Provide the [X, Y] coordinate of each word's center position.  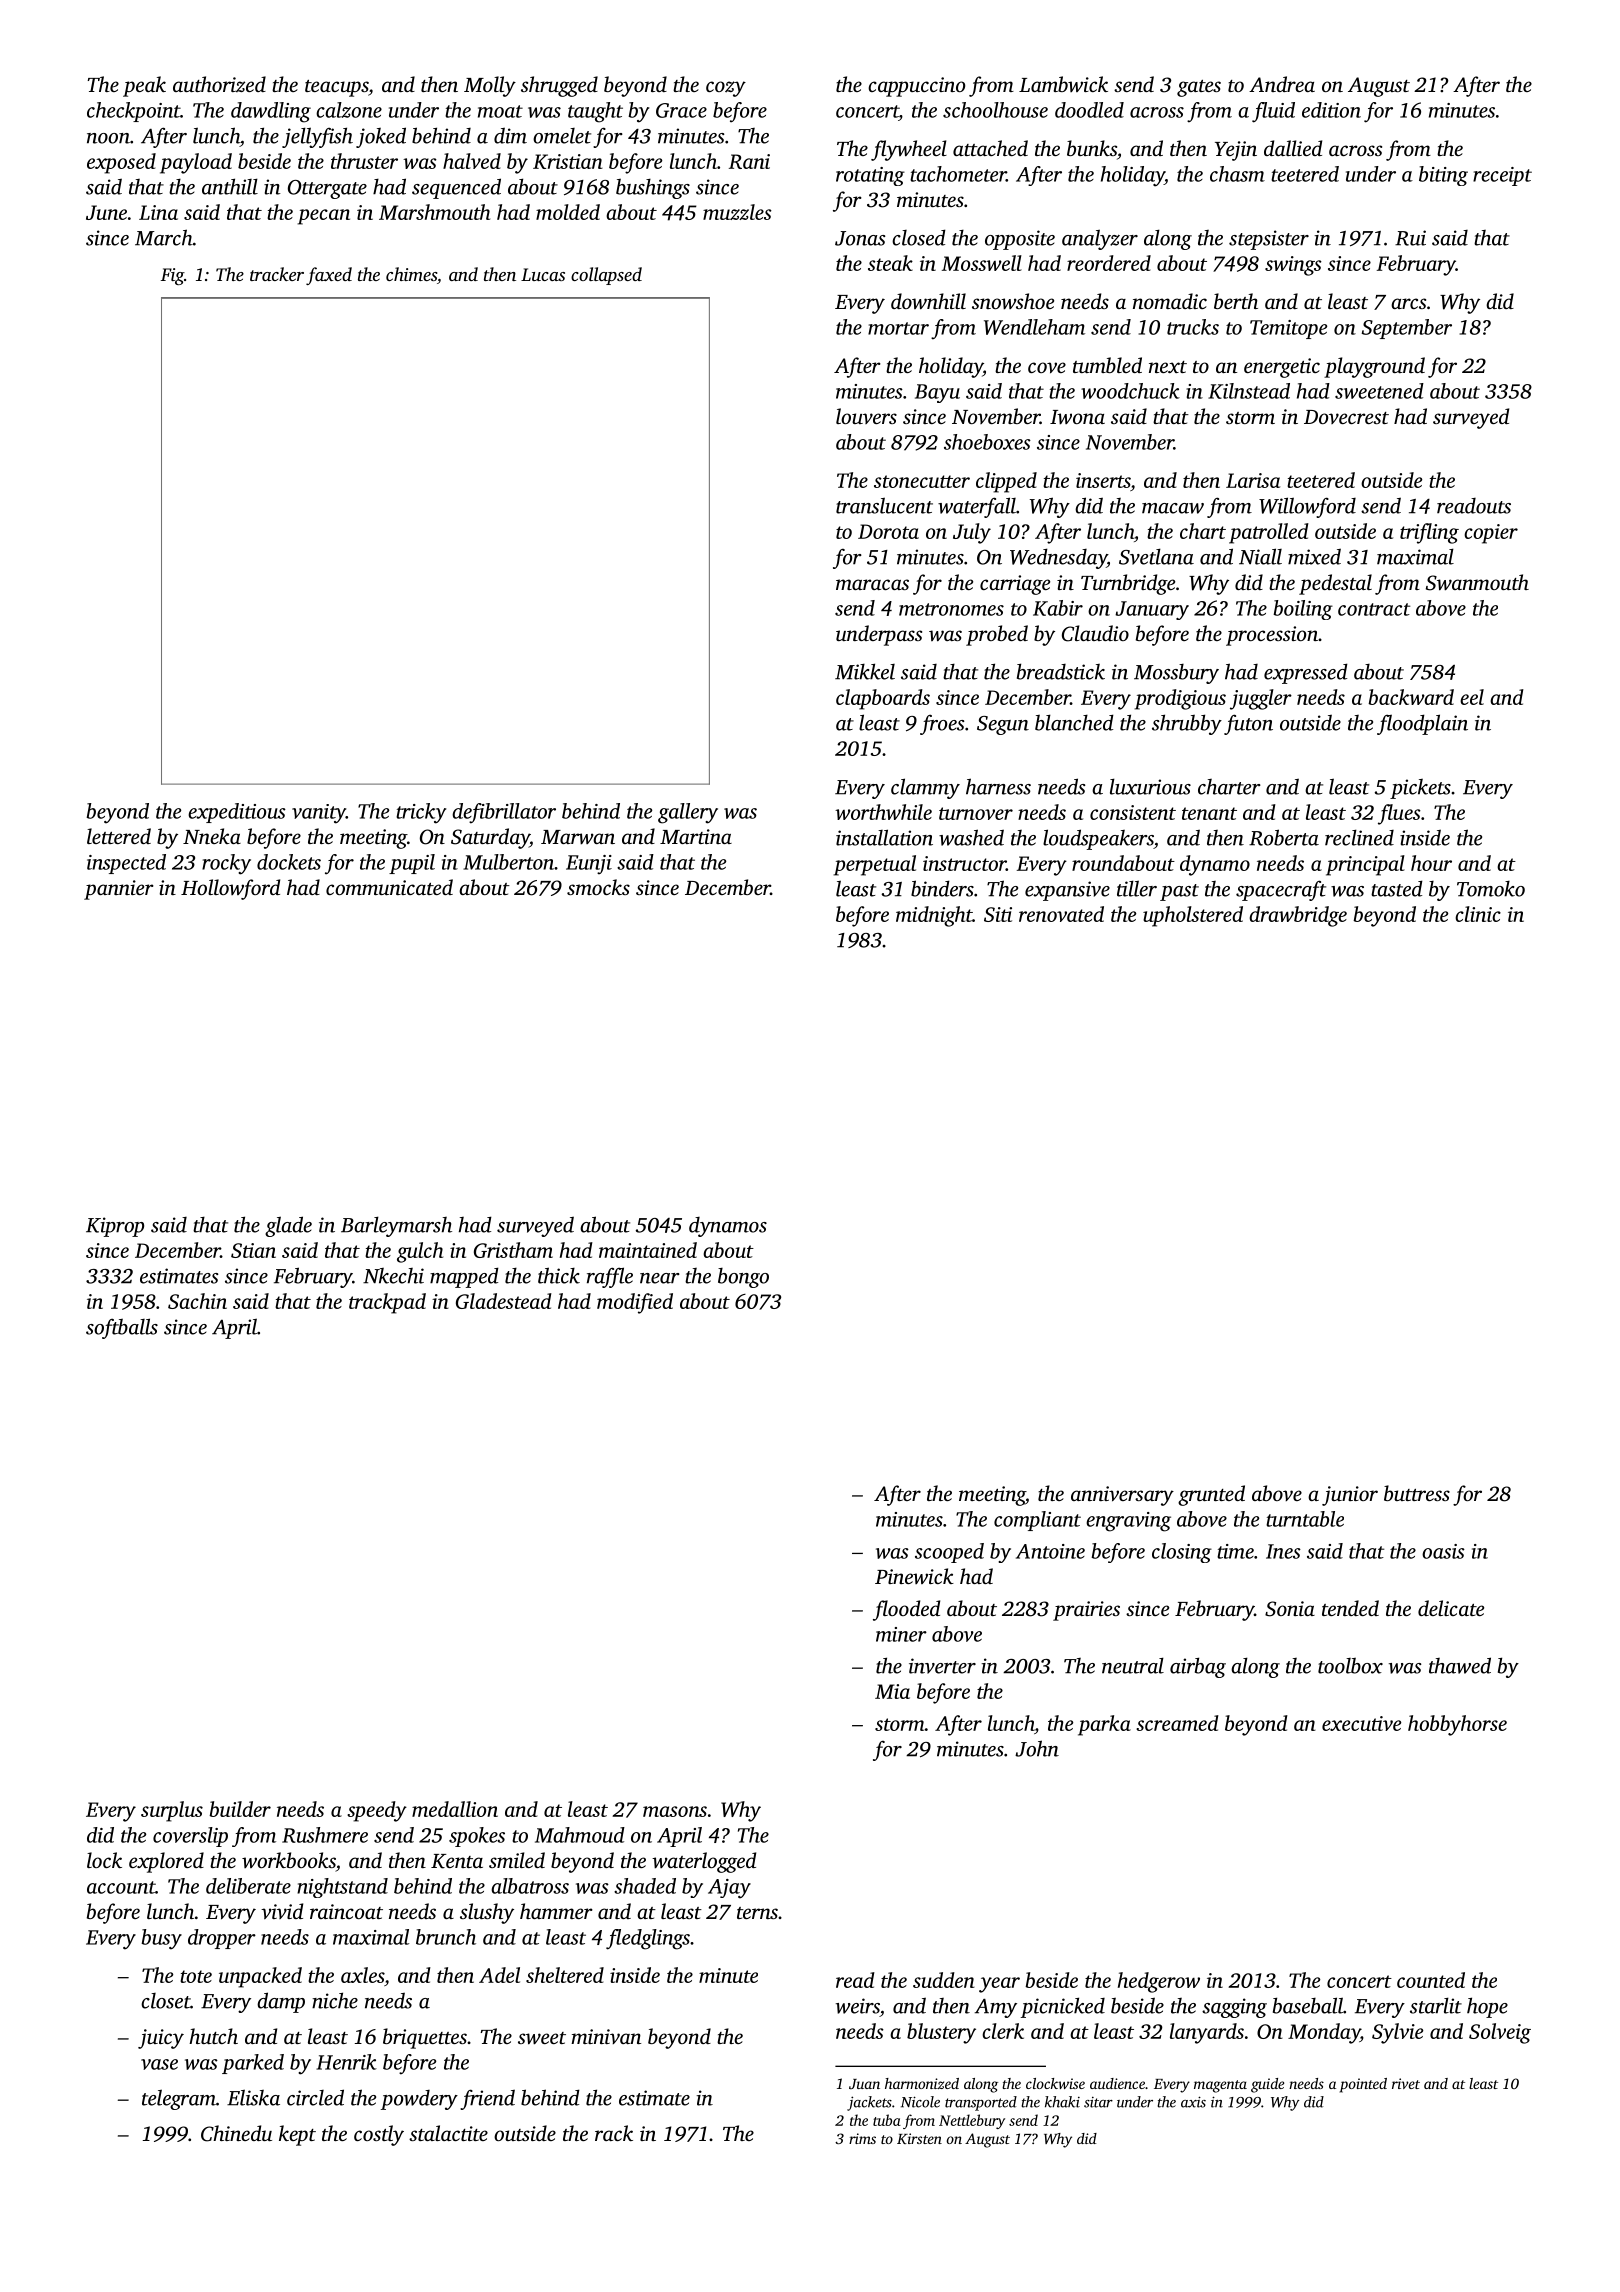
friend [487, 2099]
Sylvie [1397, 2033]
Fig [172, 276]
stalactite [448, 2133]
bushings [653, 189]
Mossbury [1176, 674]
